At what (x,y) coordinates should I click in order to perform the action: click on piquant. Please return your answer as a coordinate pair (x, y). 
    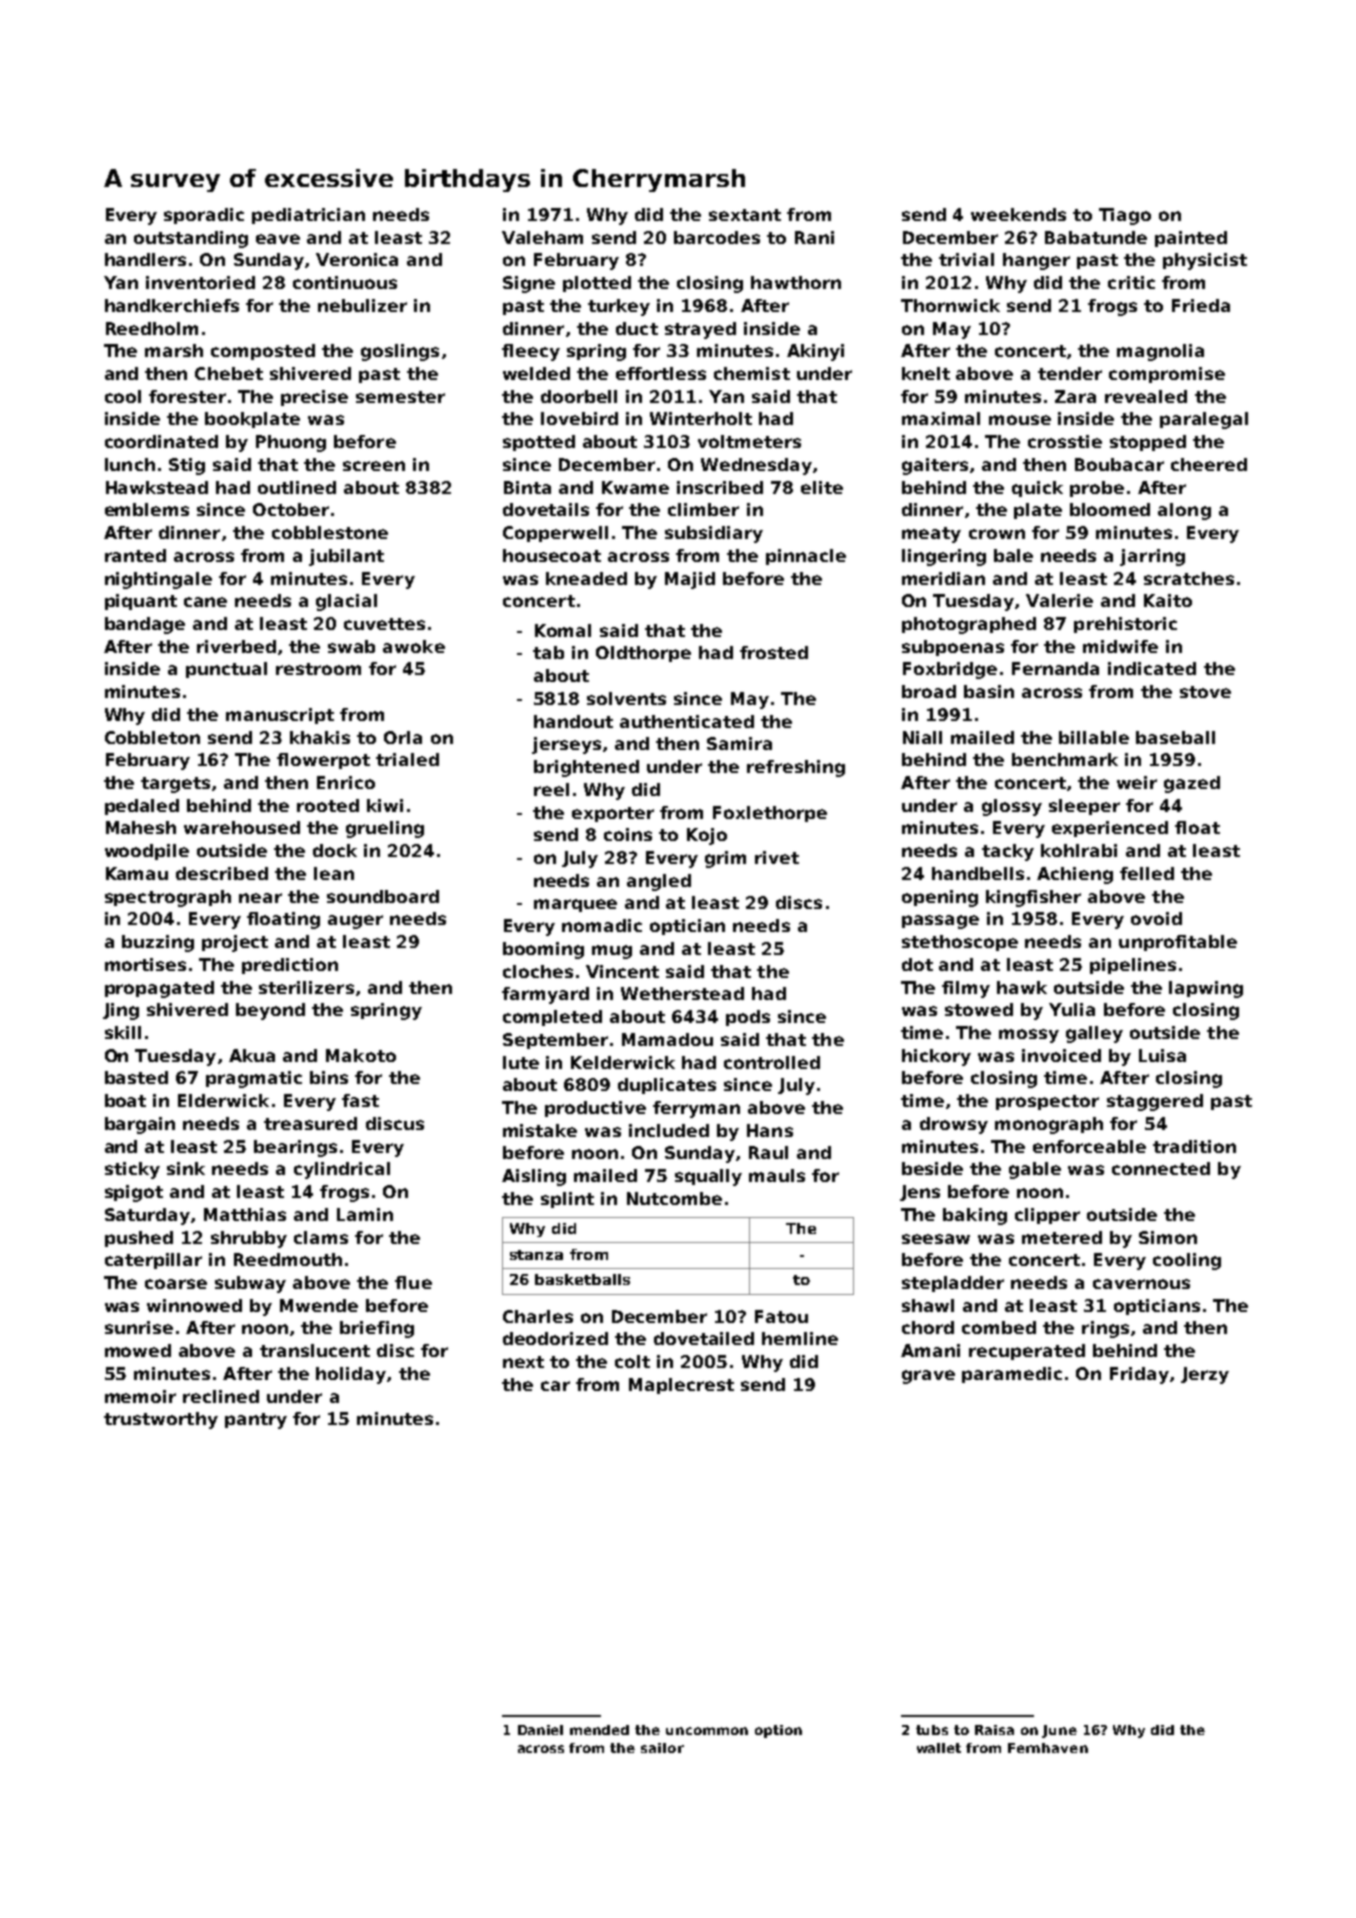
    Looking at the image, I should click on (141, 602).
